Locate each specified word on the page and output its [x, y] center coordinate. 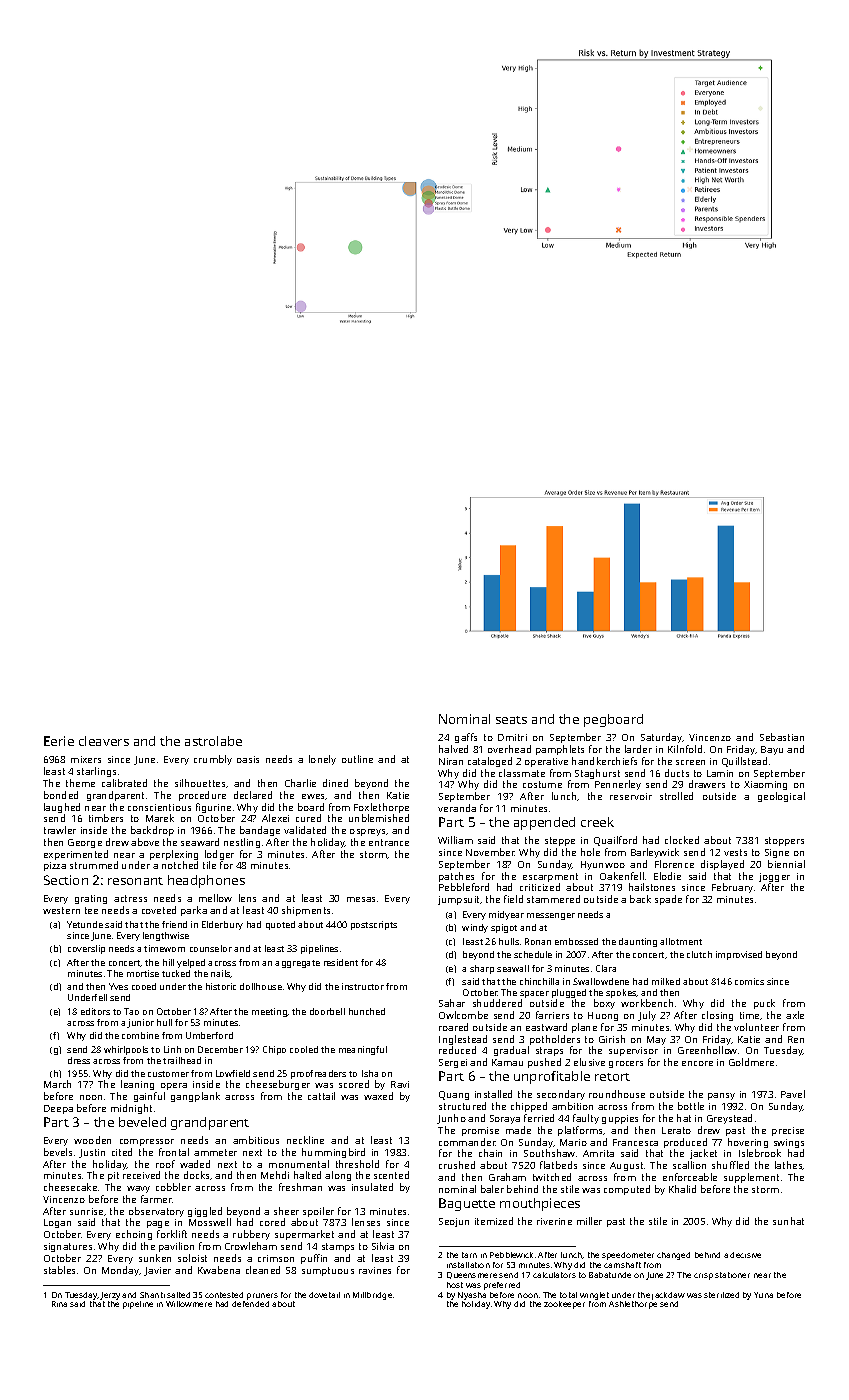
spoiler [318, 1212]
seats [511, 720]
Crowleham [251, 1246]
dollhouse [261, 986]
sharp [482, 969]
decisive [745, 1255]
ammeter [215, 1152]
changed [673, 1256]
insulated [372, 1187]
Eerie [59, 741]
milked [666, 981]
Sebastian [782, 737]
